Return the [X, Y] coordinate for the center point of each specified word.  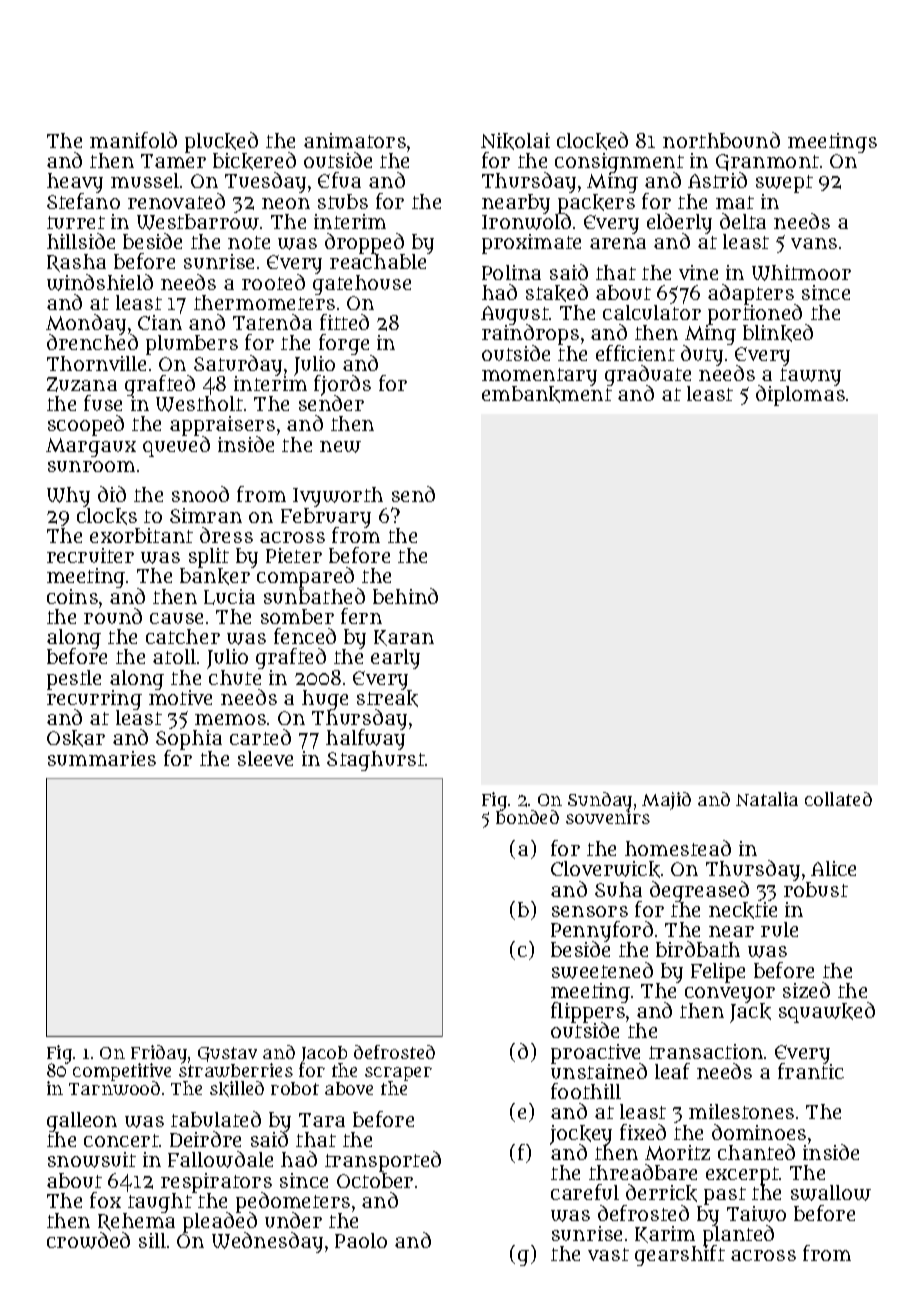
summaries [102, 758]
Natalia [767, 799]
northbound [721, 140]
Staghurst [376, 761]
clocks [107, 516]
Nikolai [515, 141]
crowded [88, 1240]
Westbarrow [198, 222]
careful [585, 1192]
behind [405, 596]
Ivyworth [338, 497]
